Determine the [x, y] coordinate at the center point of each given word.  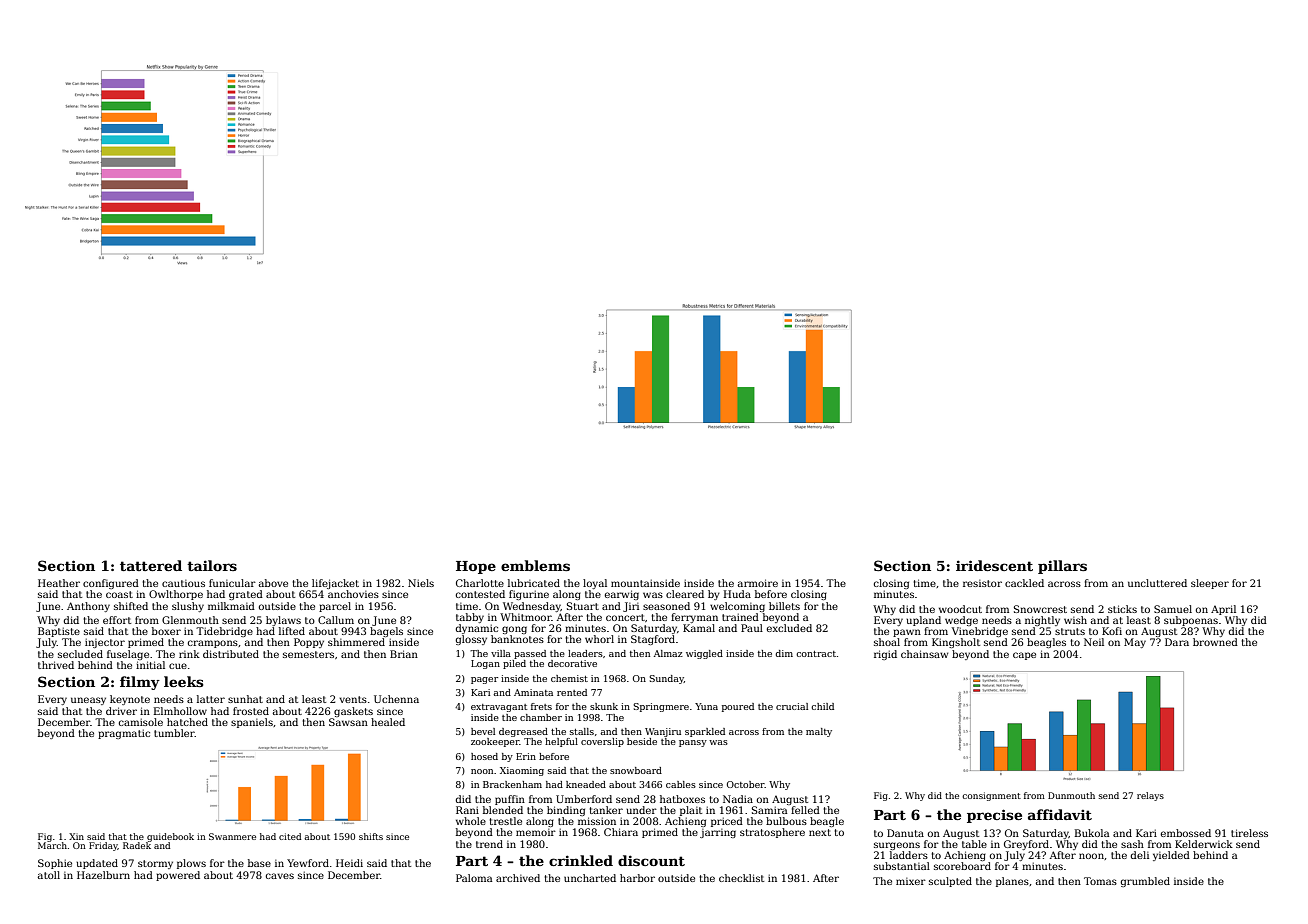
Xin [76, 836]
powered [178, 876]
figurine [529, 595]
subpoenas [1191, 621]
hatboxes [682, 799]
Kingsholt [956, 643]
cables [681, 784]
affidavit [1060, 814]
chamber [541, 717]
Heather [59, 583]
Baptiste [59, 632]
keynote [130, 700]
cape [1024, 656]
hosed [484, 756]
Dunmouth [1071, 795]
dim [784, 653]
